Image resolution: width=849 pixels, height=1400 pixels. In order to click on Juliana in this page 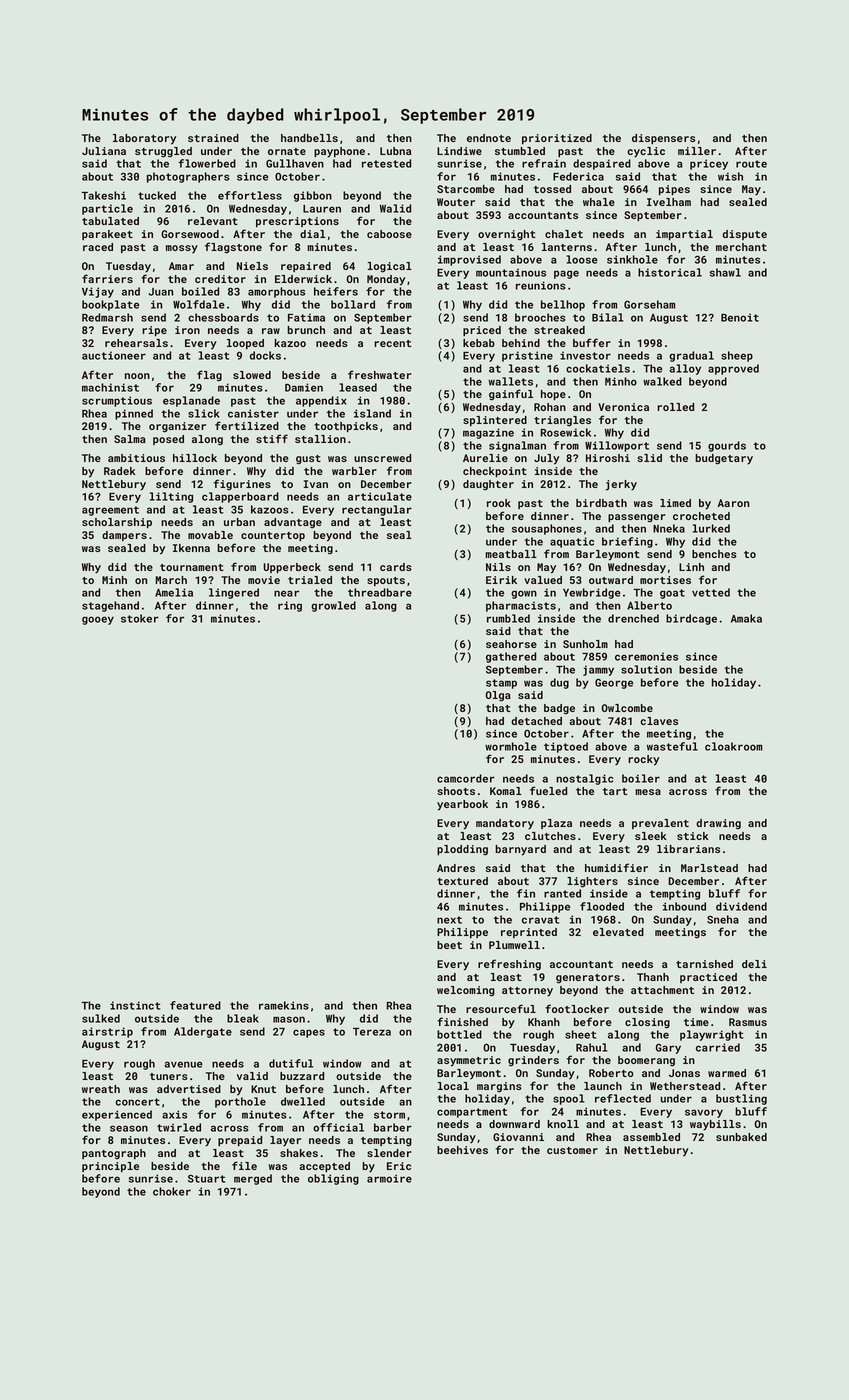, I will do `click(104, 151)`.
